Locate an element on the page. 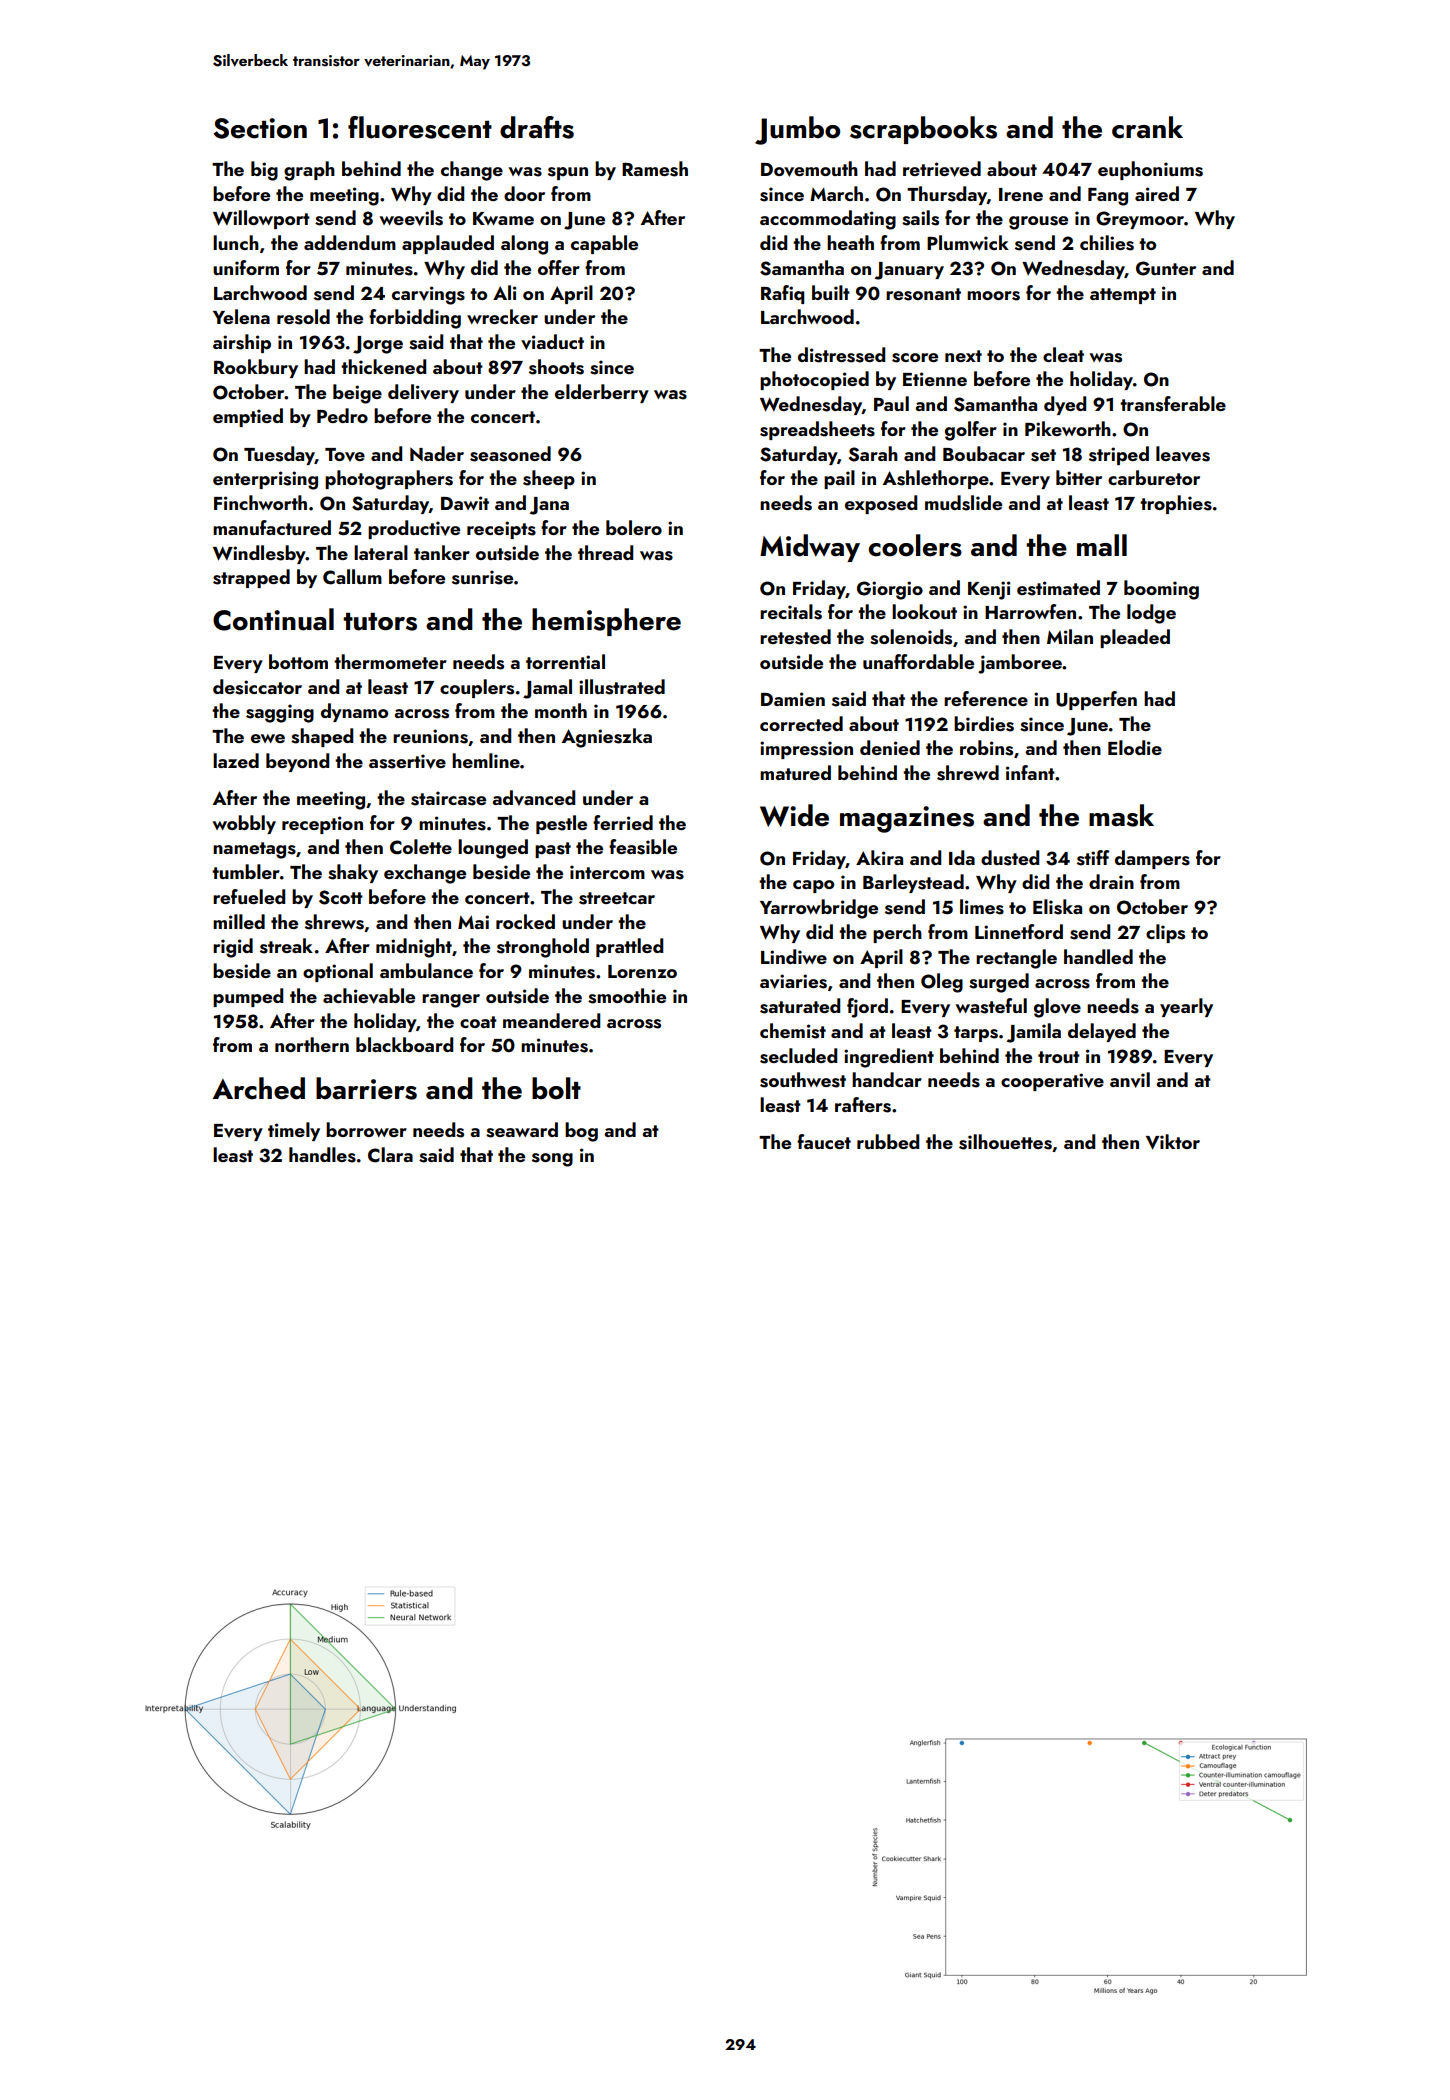 The height and width of the image is (2100, 1450). rubbed is located at coordinates (888, 1141).
